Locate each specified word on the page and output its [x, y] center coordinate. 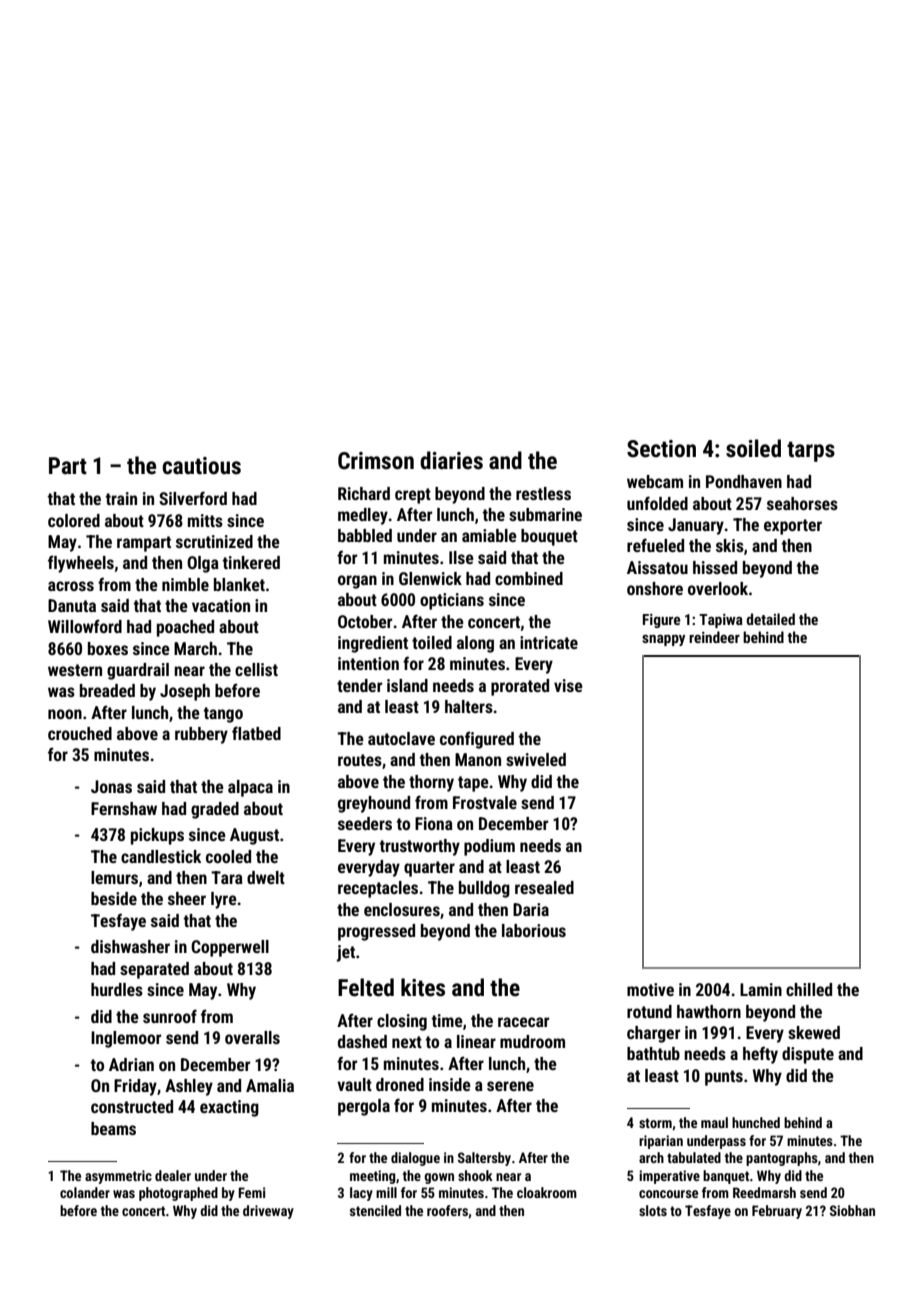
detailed [770, 619]
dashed [362, 1041]
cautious [201, 466]
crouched [80, 733]
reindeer [714, 637]
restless [543, 493]
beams [113, 1128]
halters [469, 706]
